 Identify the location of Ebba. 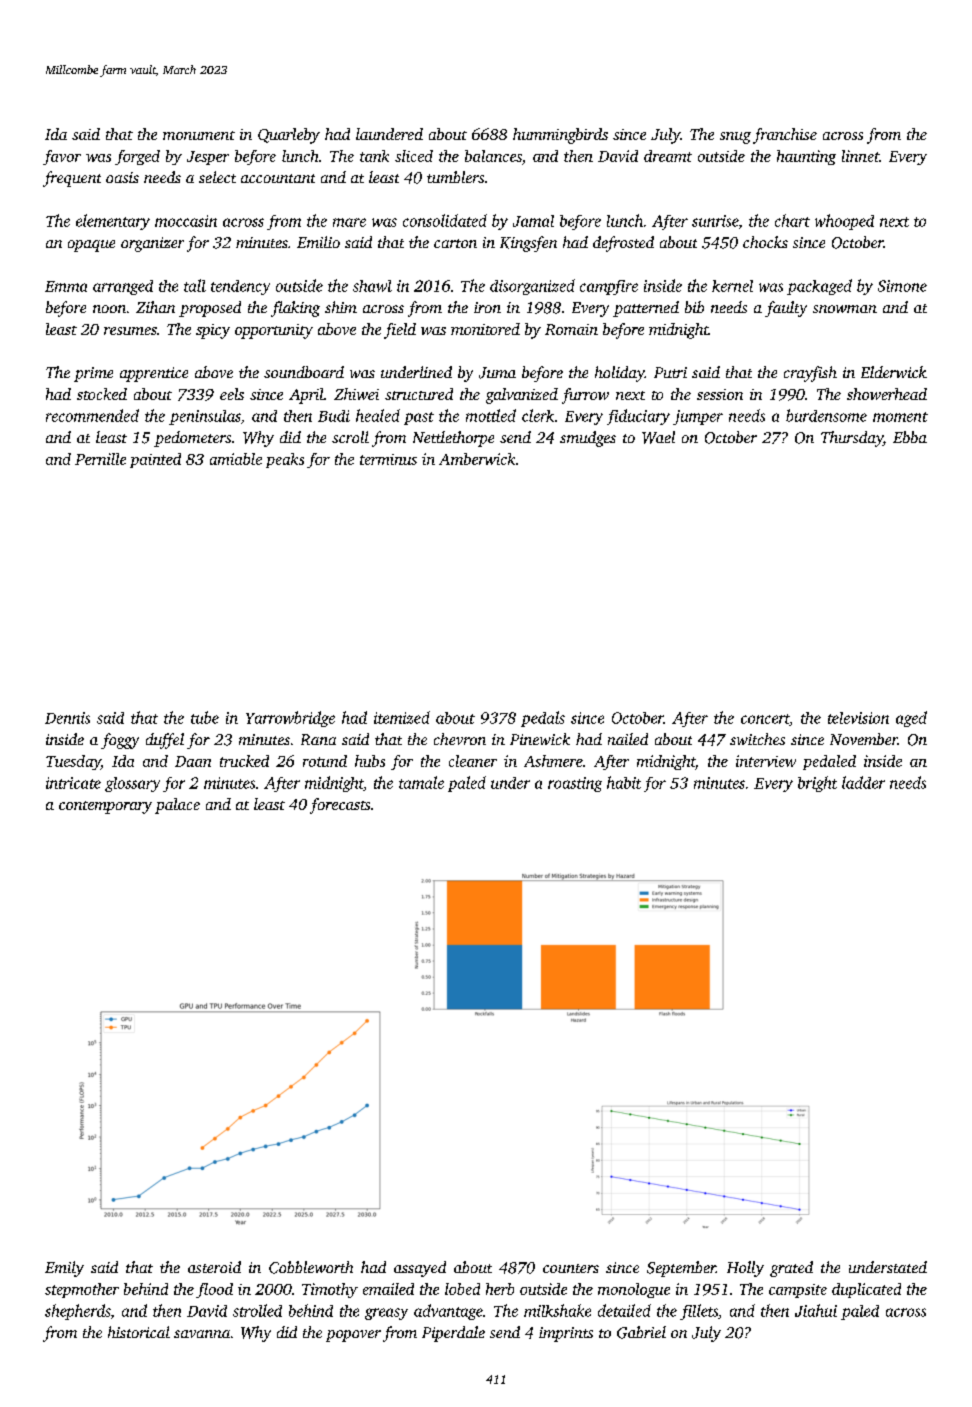
(910, 437).
